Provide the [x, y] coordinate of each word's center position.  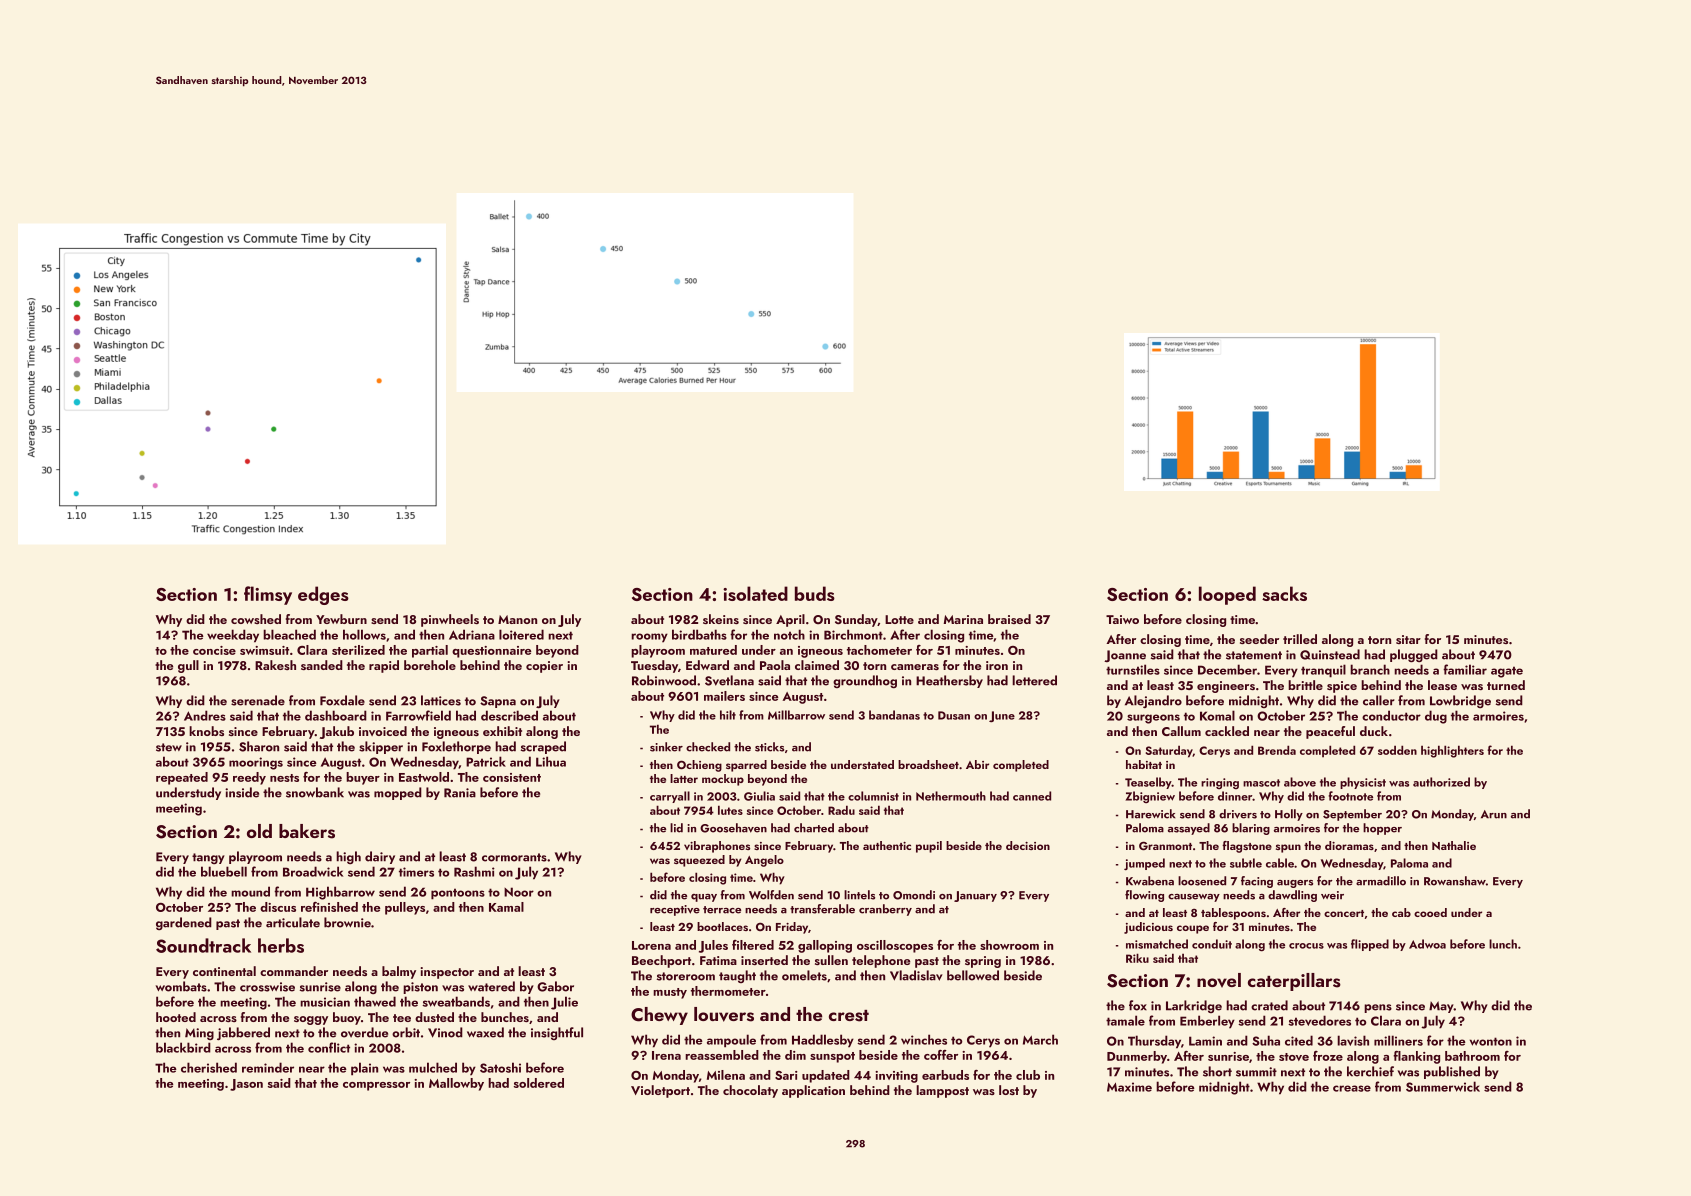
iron [997, 665]
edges [323, 595]
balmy [399, 972]
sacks [1284, 593]
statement [1254, 655]
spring [983, 962]
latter [684, 778]
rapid [384, 666]
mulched [433, 1067]
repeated [182, 778]
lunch [1503, 944]
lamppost [942, 1091]
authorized [1441, 782]
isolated [755, 593]
